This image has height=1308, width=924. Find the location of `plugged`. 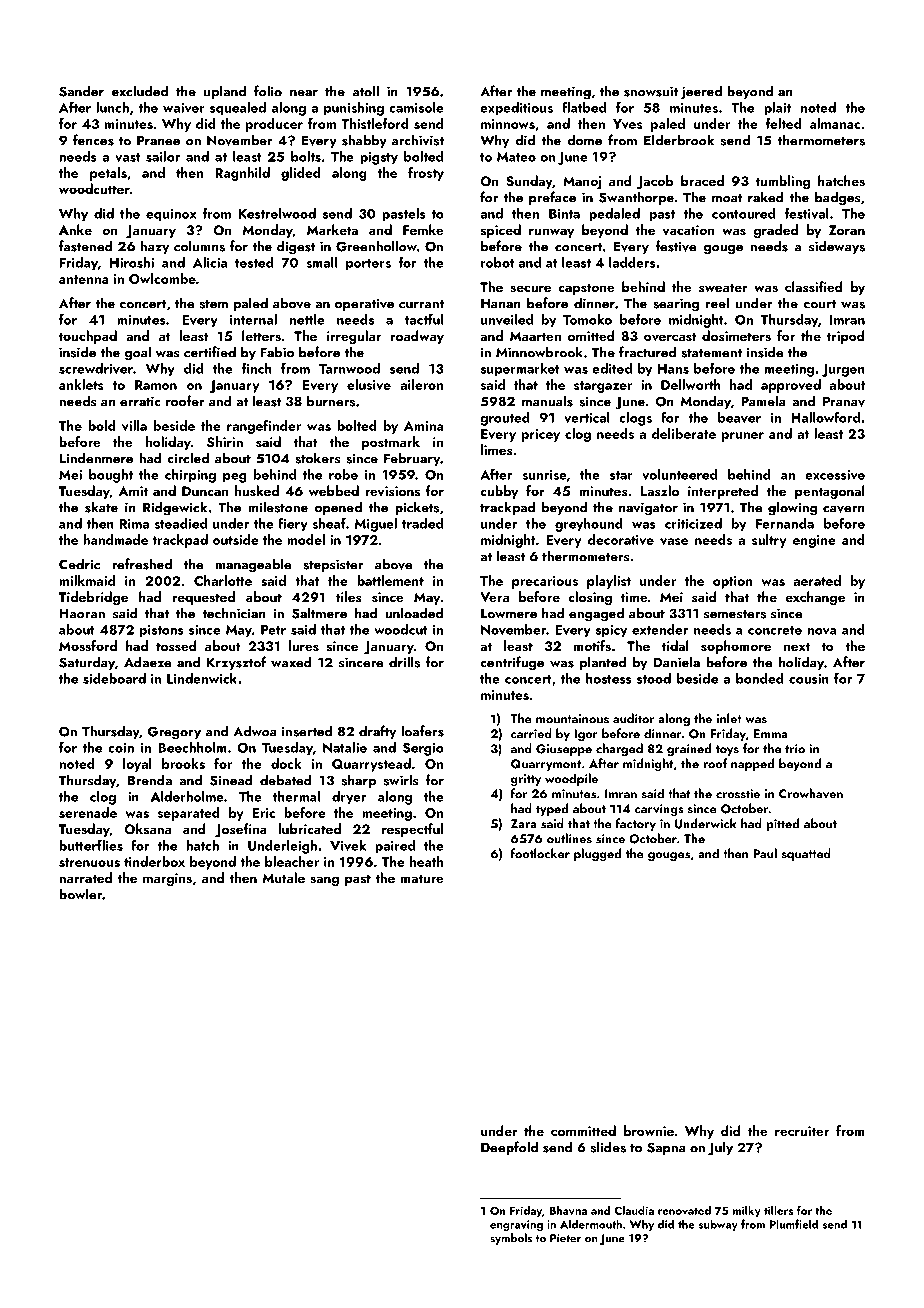

plugged is located at coordinates (597, 854).
